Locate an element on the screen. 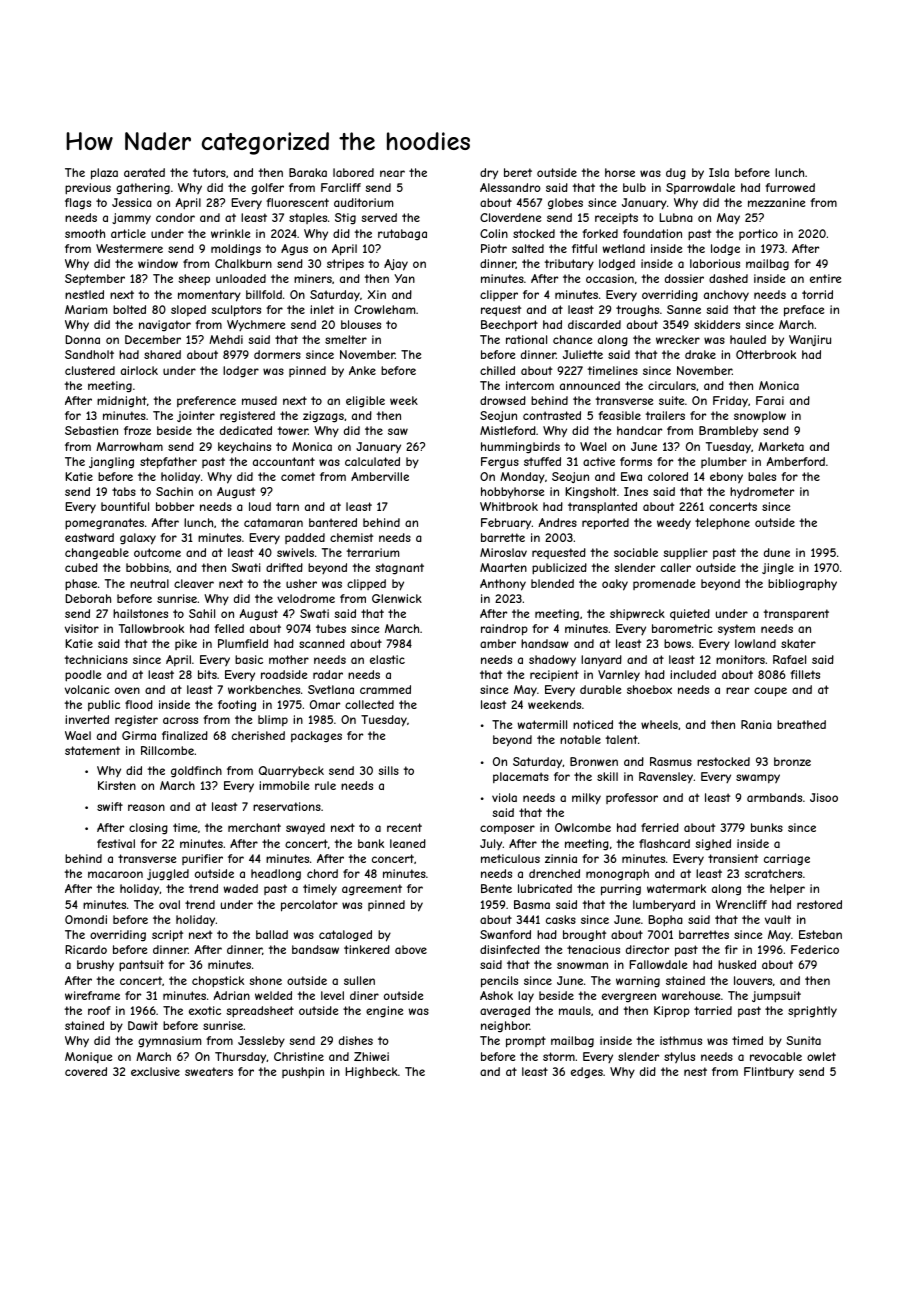 This screenshot has height=1293, width=910. keychains is located at coordinates (244, 447).
